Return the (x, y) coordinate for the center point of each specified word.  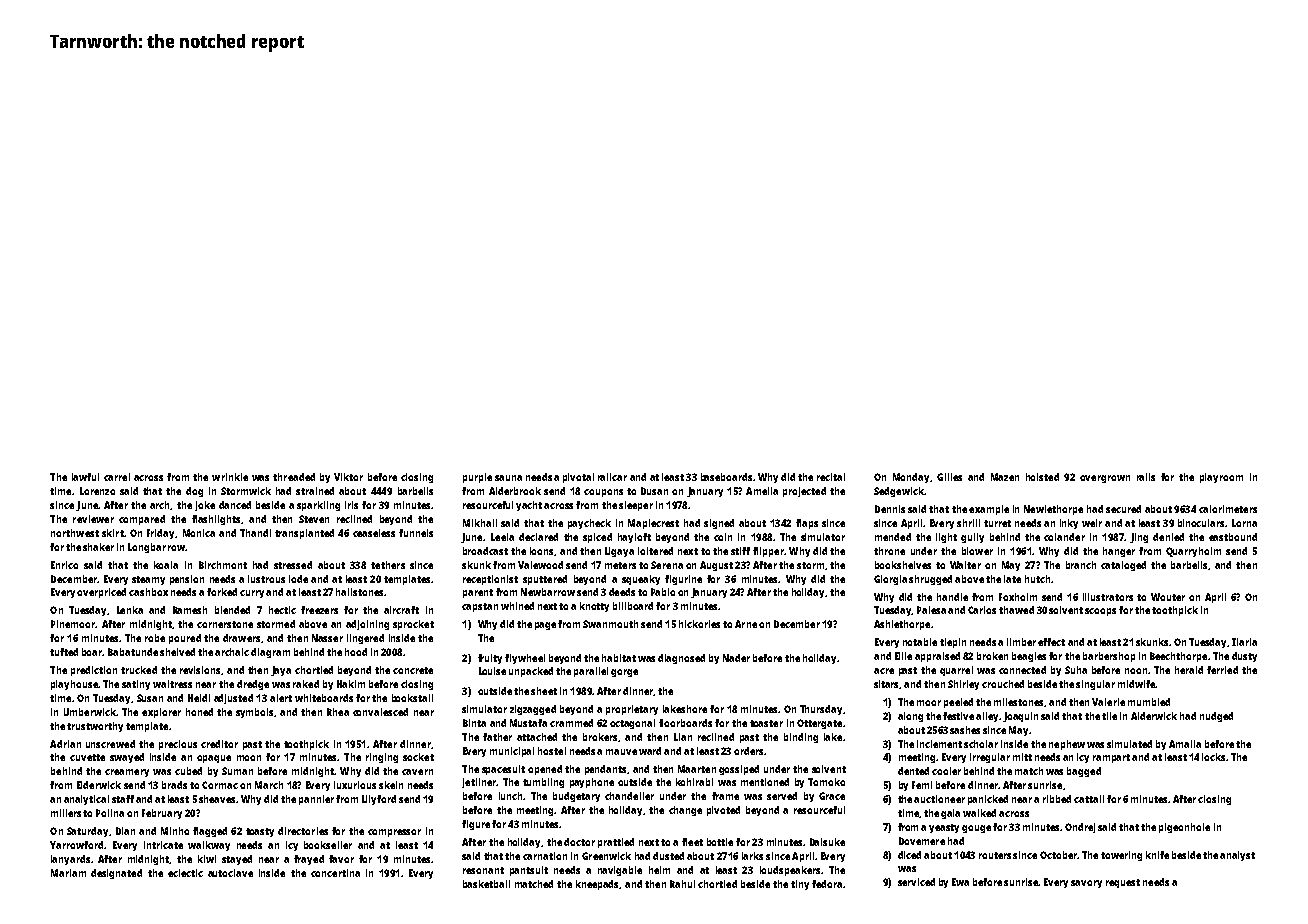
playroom (1221, 478)
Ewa (960, 882)
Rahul (682, 884)
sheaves (217, 799)
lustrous (266, 579)
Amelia (762, 491)
